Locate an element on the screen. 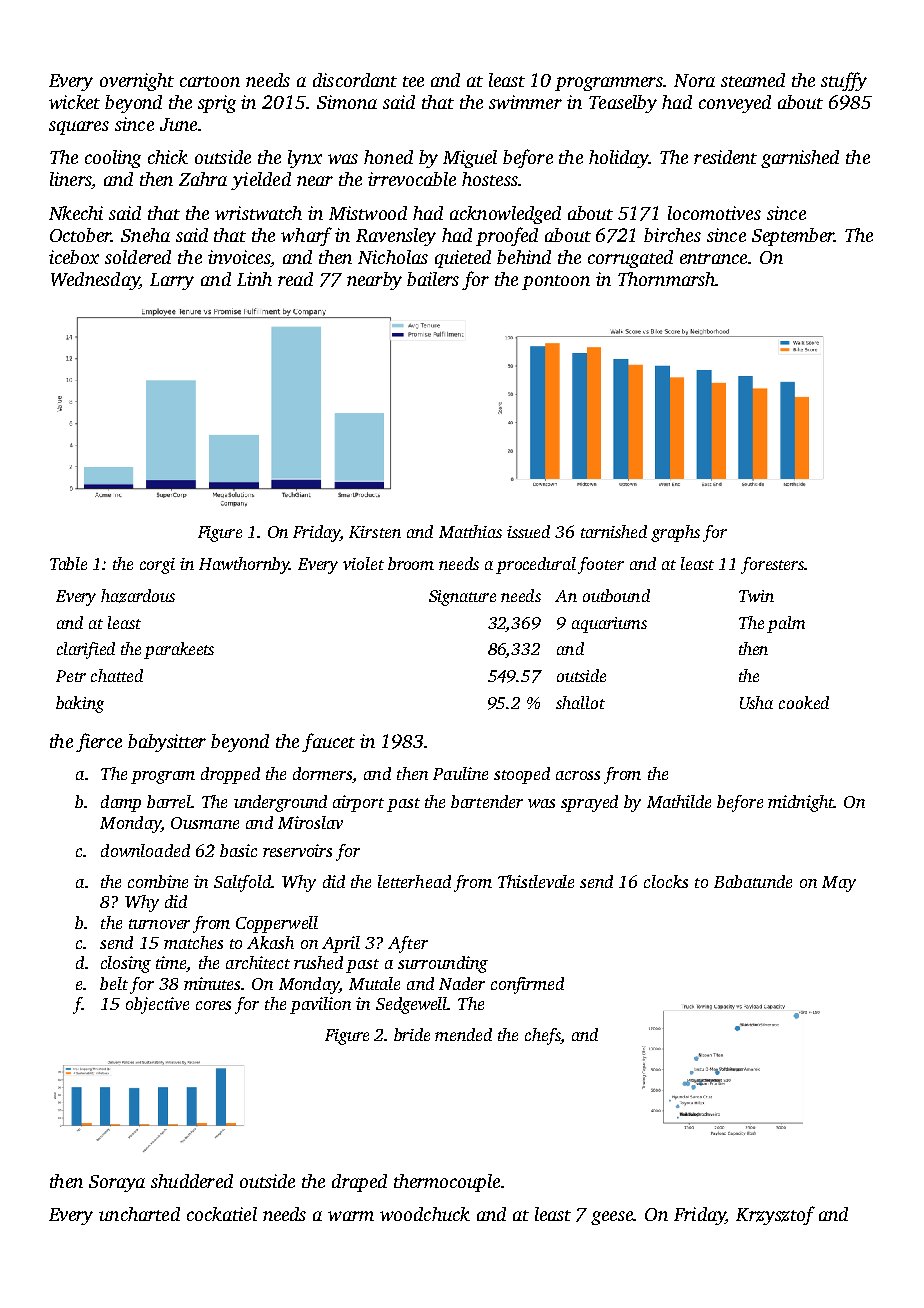  sprayed is located at coordinates (589, 803).
